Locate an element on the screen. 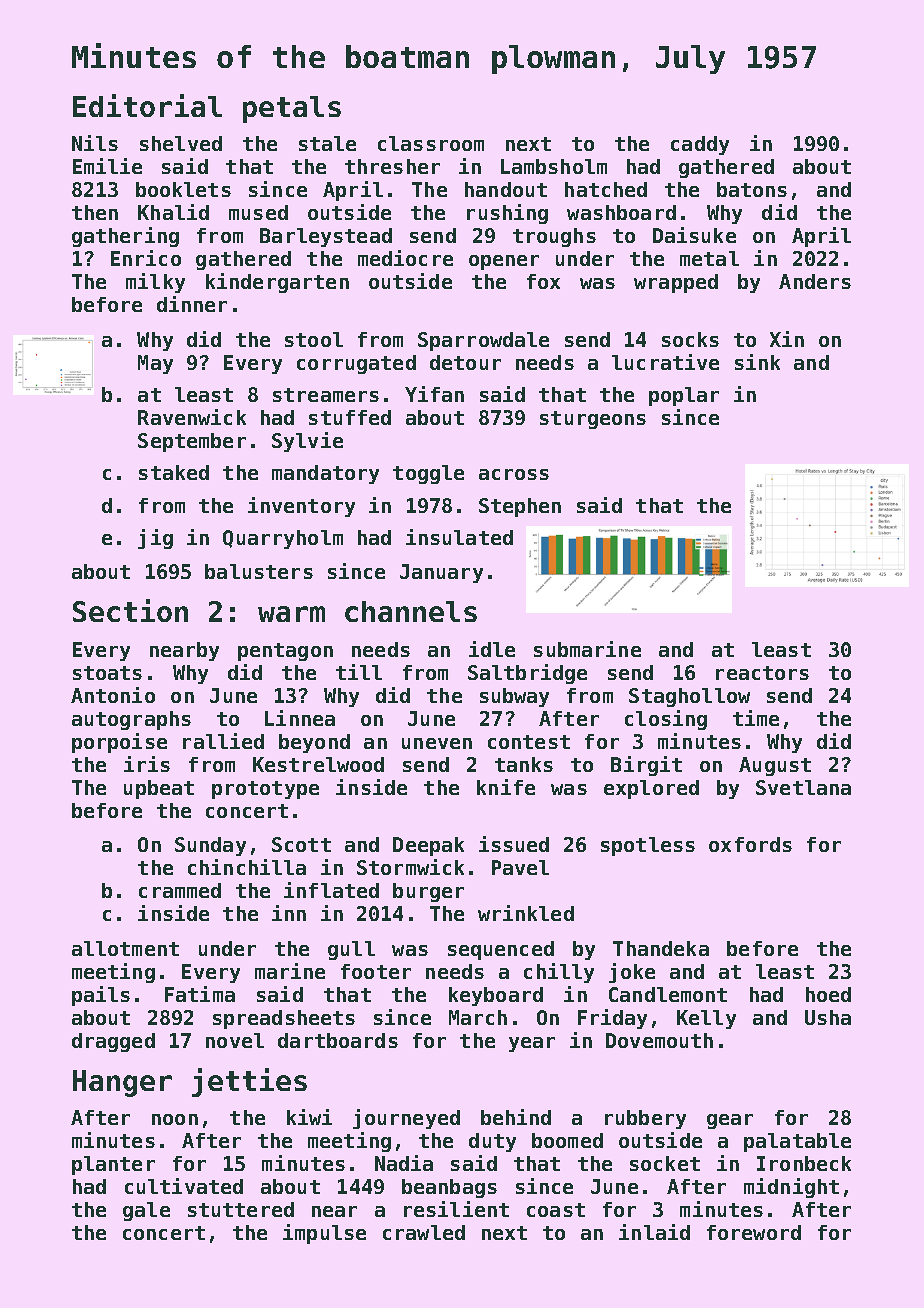 Image resolution: width=924 pixels, height=1308 pixels. crawled is located at coordinates (424, 1232).
